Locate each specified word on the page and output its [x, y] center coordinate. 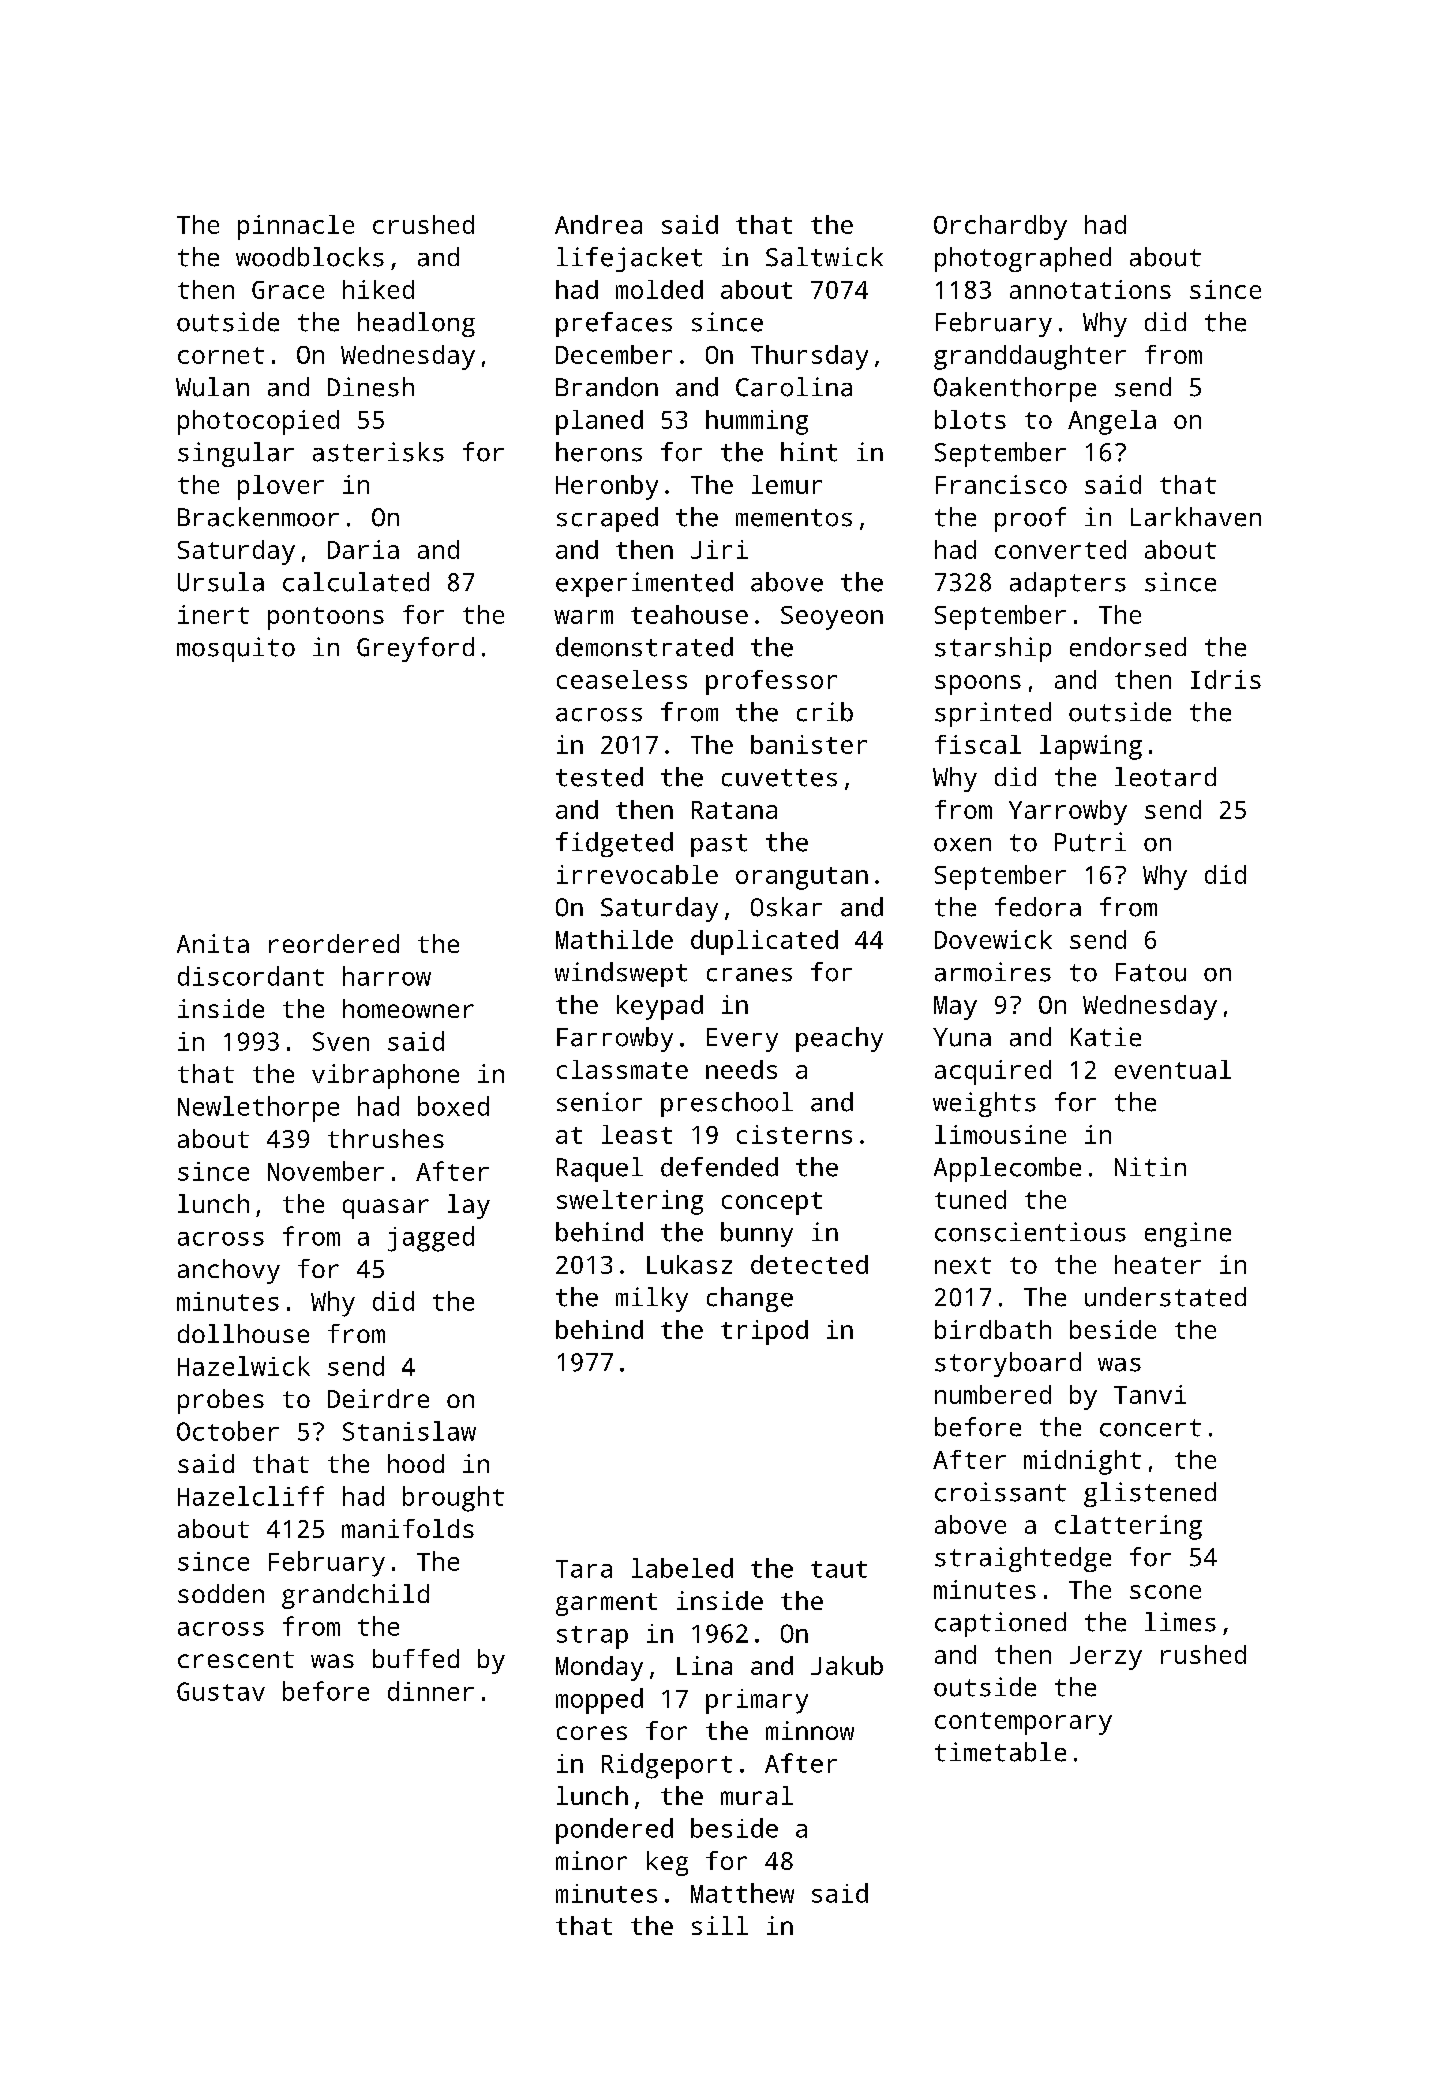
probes [221, 1401]
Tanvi [1150, 1394]
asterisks [378, 452]
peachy [839, 1039]
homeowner [408, 1008]
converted [1060, 549]
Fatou [1151, 972]
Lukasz [689, 1264]
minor [591, 1860]
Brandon [607, 387]
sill [720, 1925]
